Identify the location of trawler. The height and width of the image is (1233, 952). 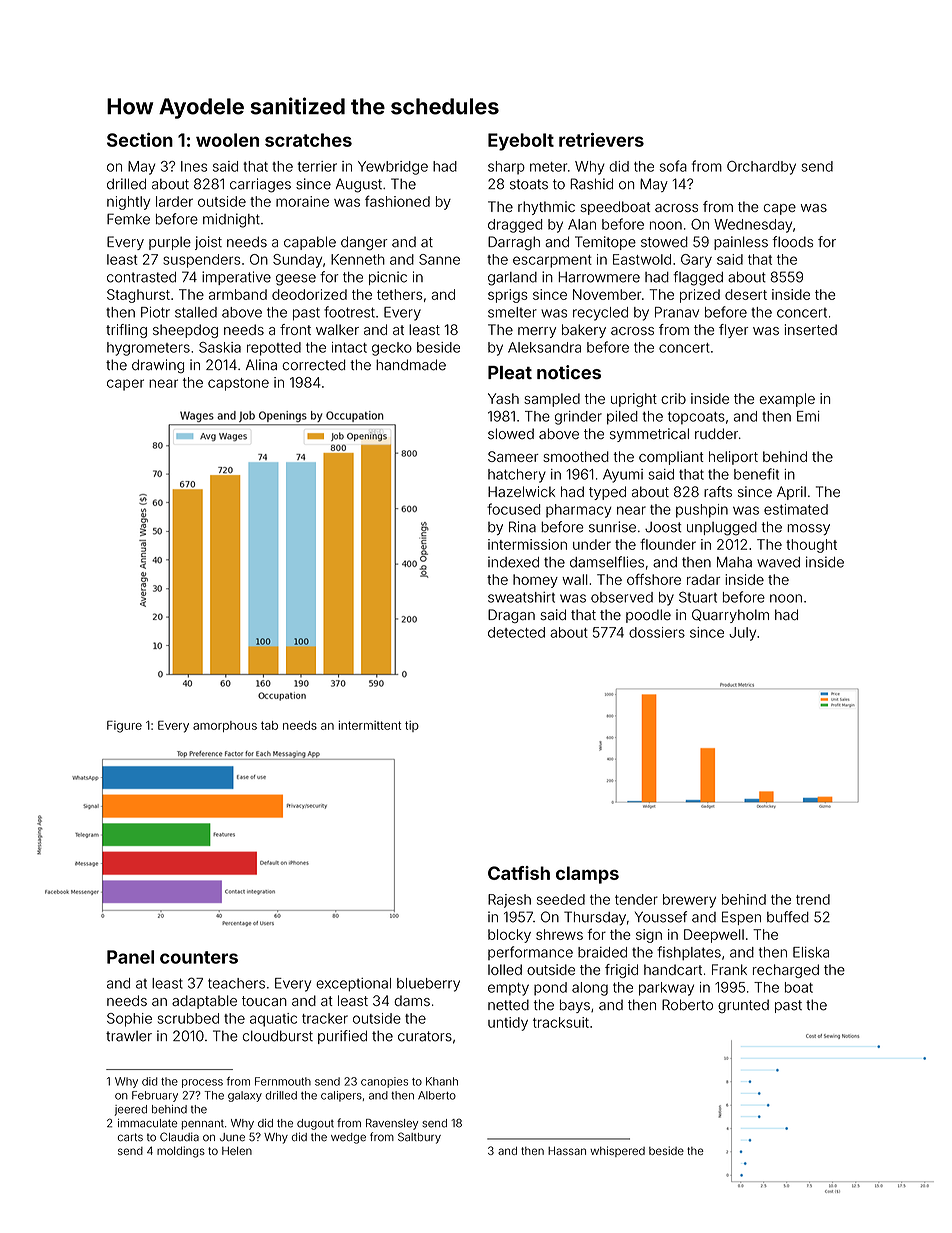
(129, 1036).
